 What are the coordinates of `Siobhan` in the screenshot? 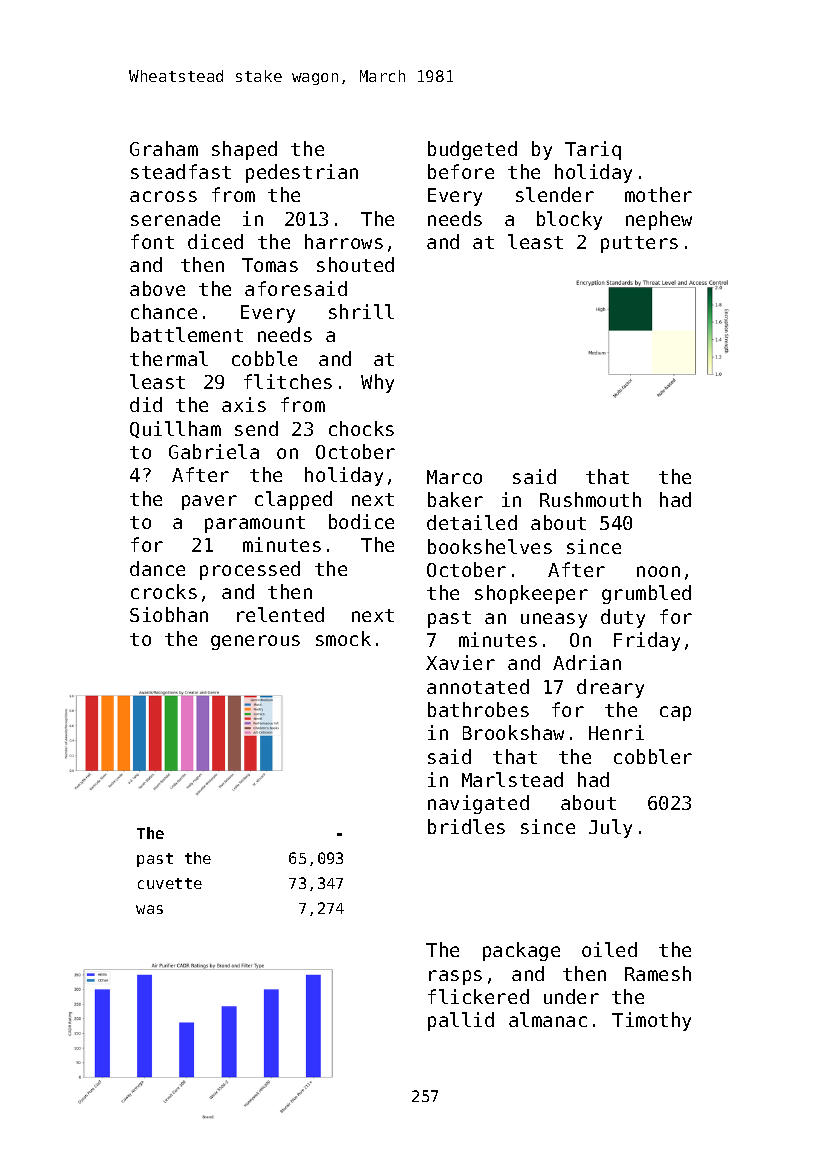 It's located at (169, 614).
